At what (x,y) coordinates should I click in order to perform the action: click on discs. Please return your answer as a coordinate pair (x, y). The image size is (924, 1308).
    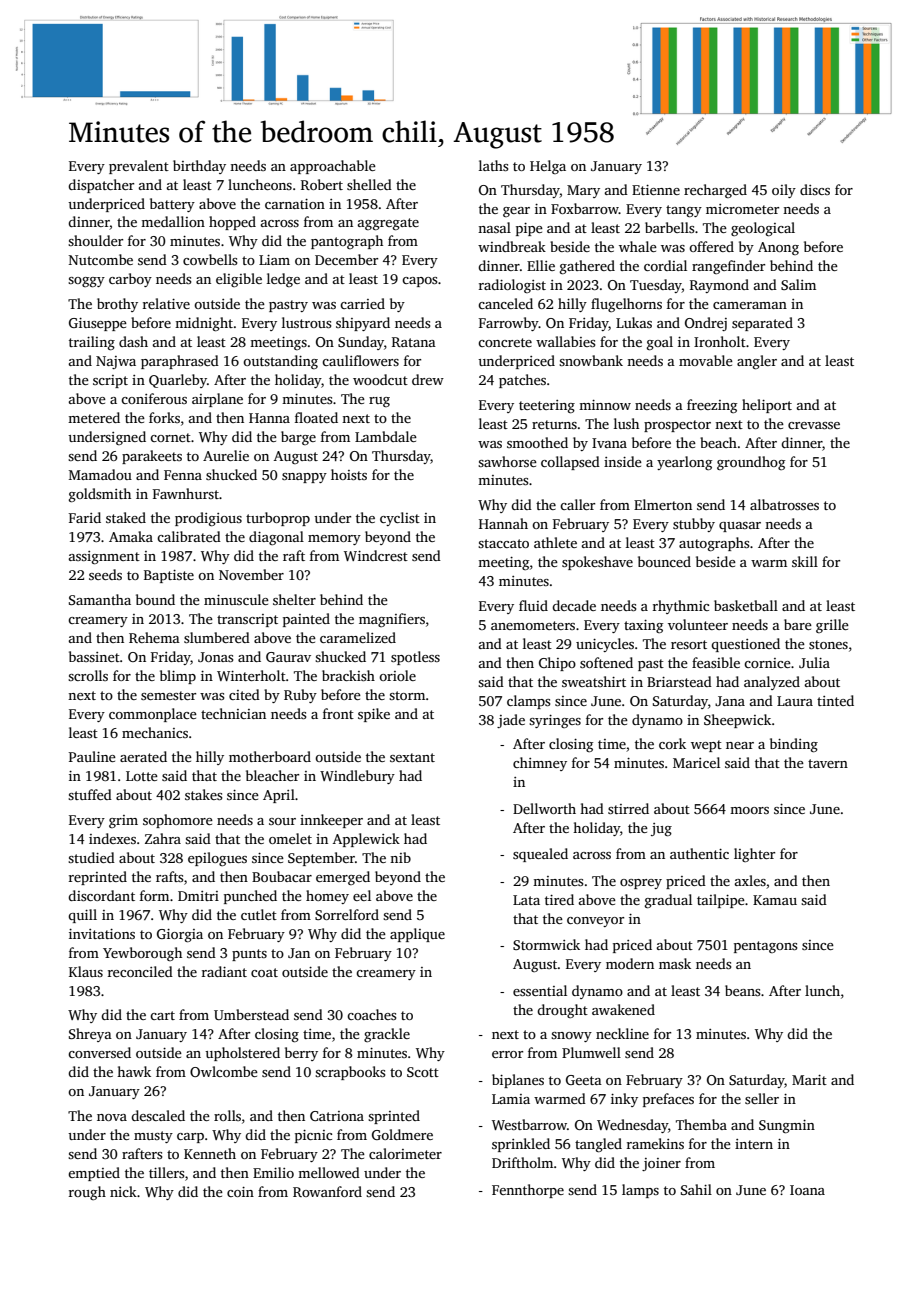
    Looking at the image, I should click on (815, 189).
